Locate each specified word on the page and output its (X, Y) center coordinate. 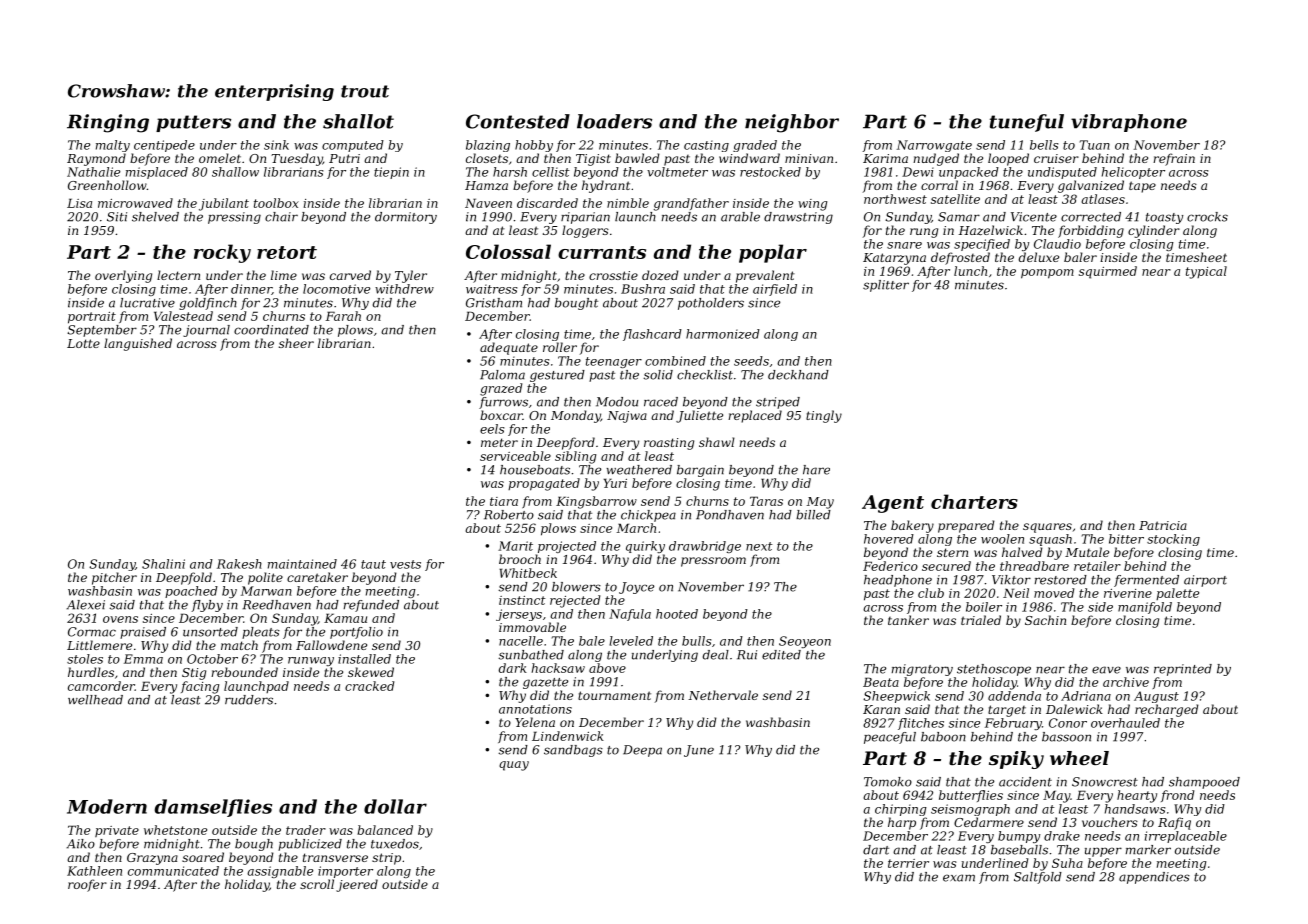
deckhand (798, 375)
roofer (87, 885)
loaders (614, 121)
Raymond (96, 159)
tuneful (1027, 123)
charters (974, 501)
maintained (302, 564)
